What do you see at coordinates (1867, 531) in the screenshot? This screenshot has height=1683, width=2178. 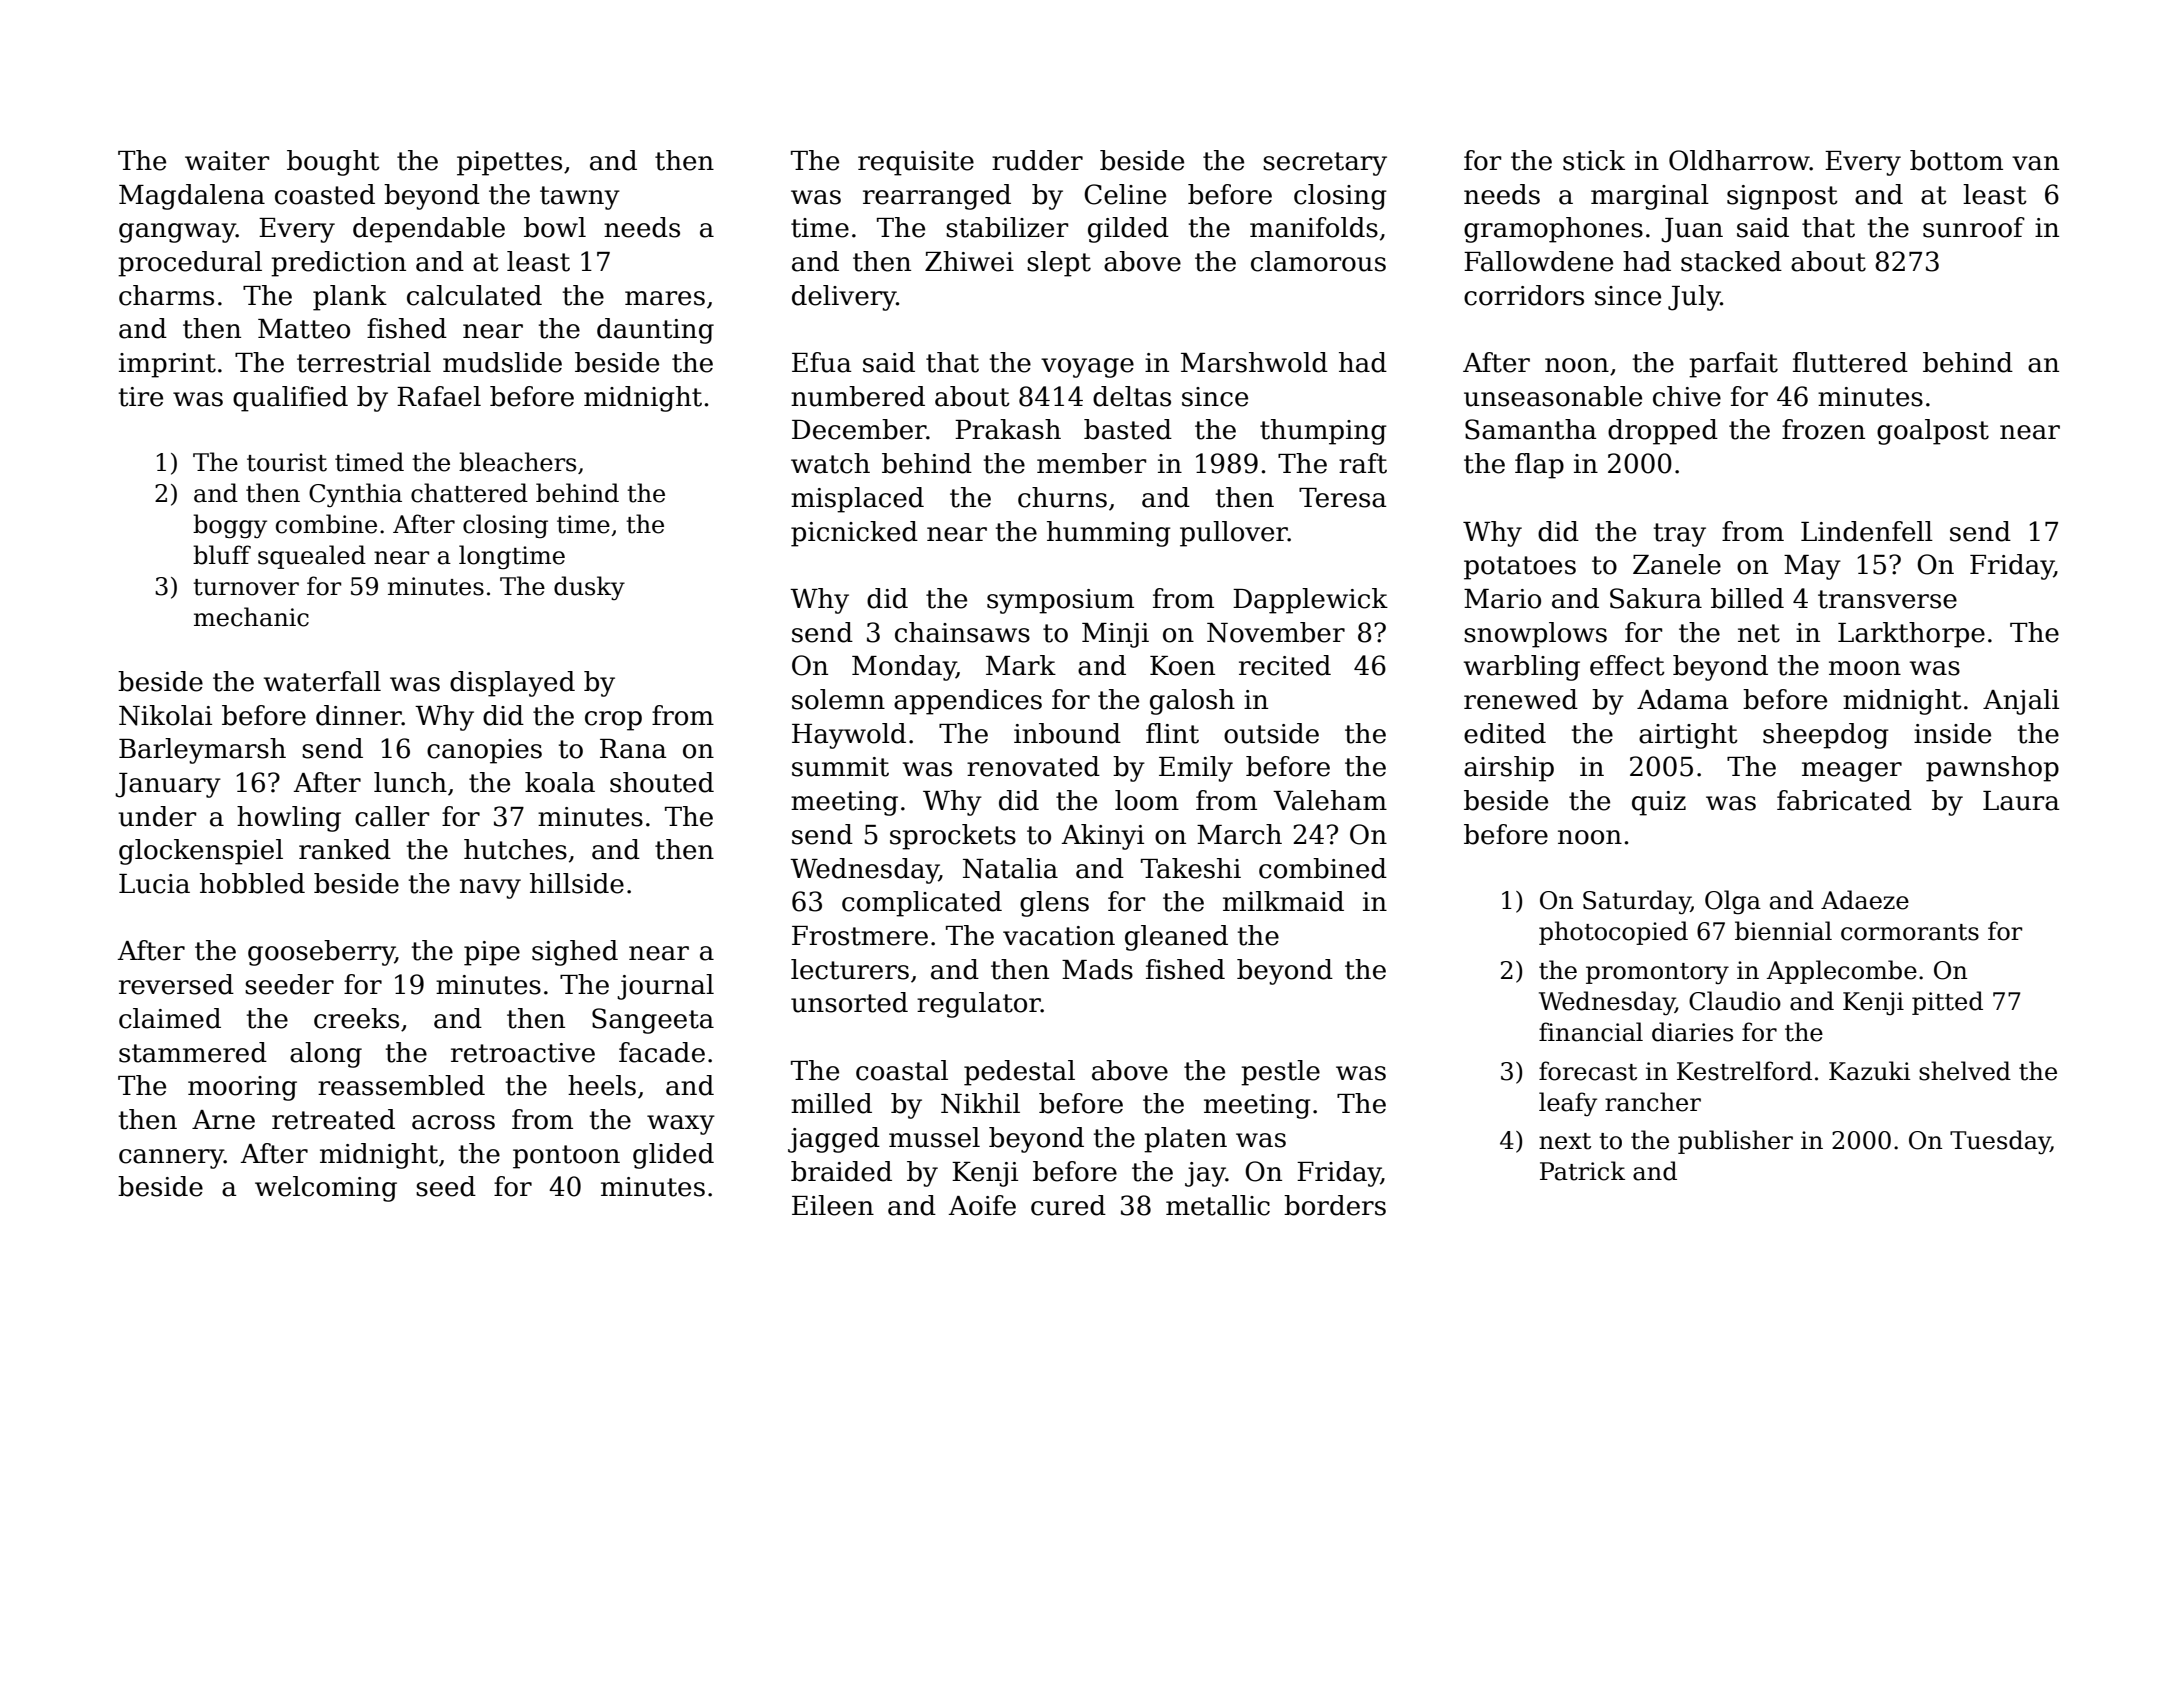 I see `Lindenfell` at bounding box center [1867, 531].
